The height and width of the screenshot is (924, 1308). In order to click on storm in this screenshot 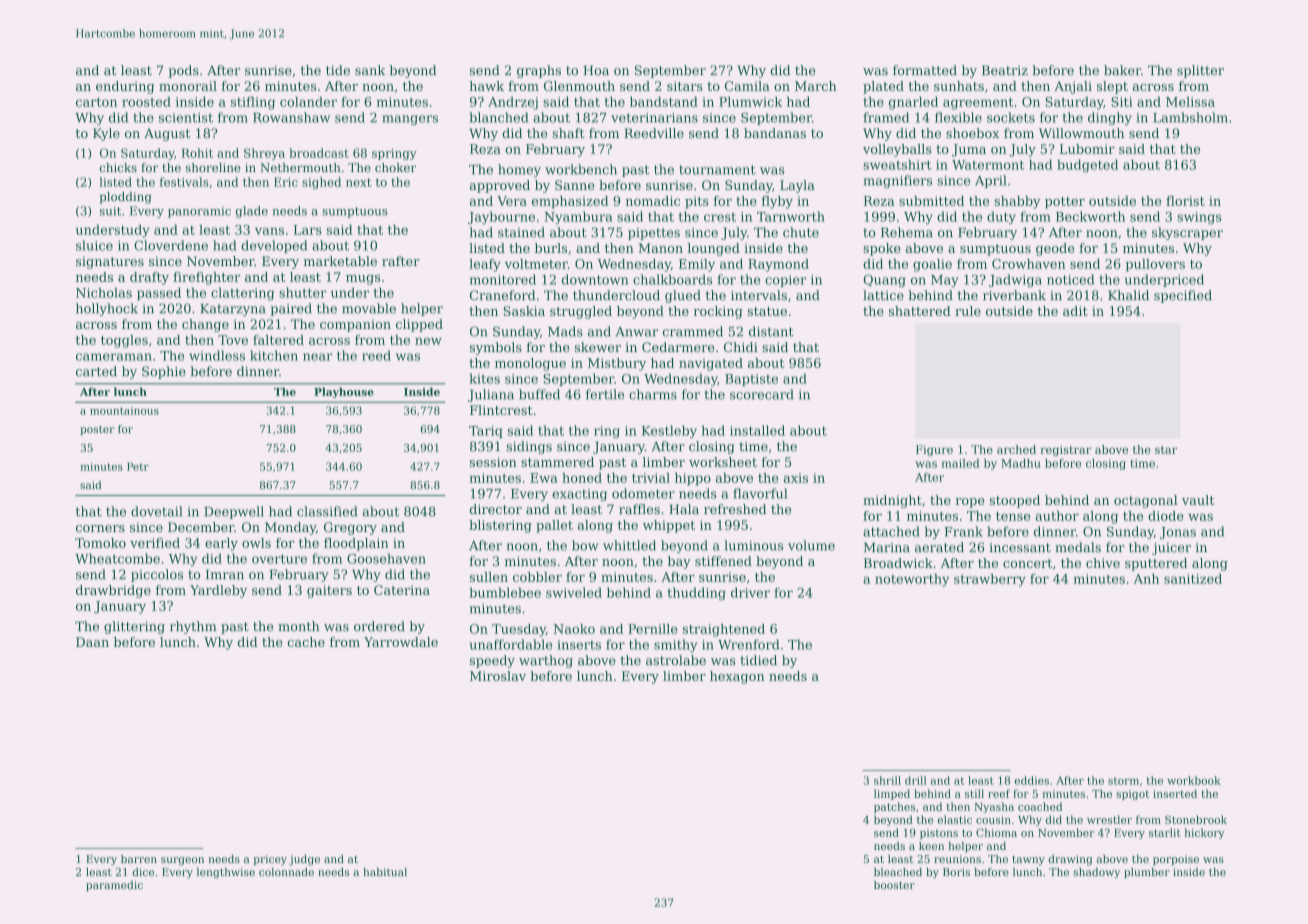, I will do `click(1123, 781)`.
